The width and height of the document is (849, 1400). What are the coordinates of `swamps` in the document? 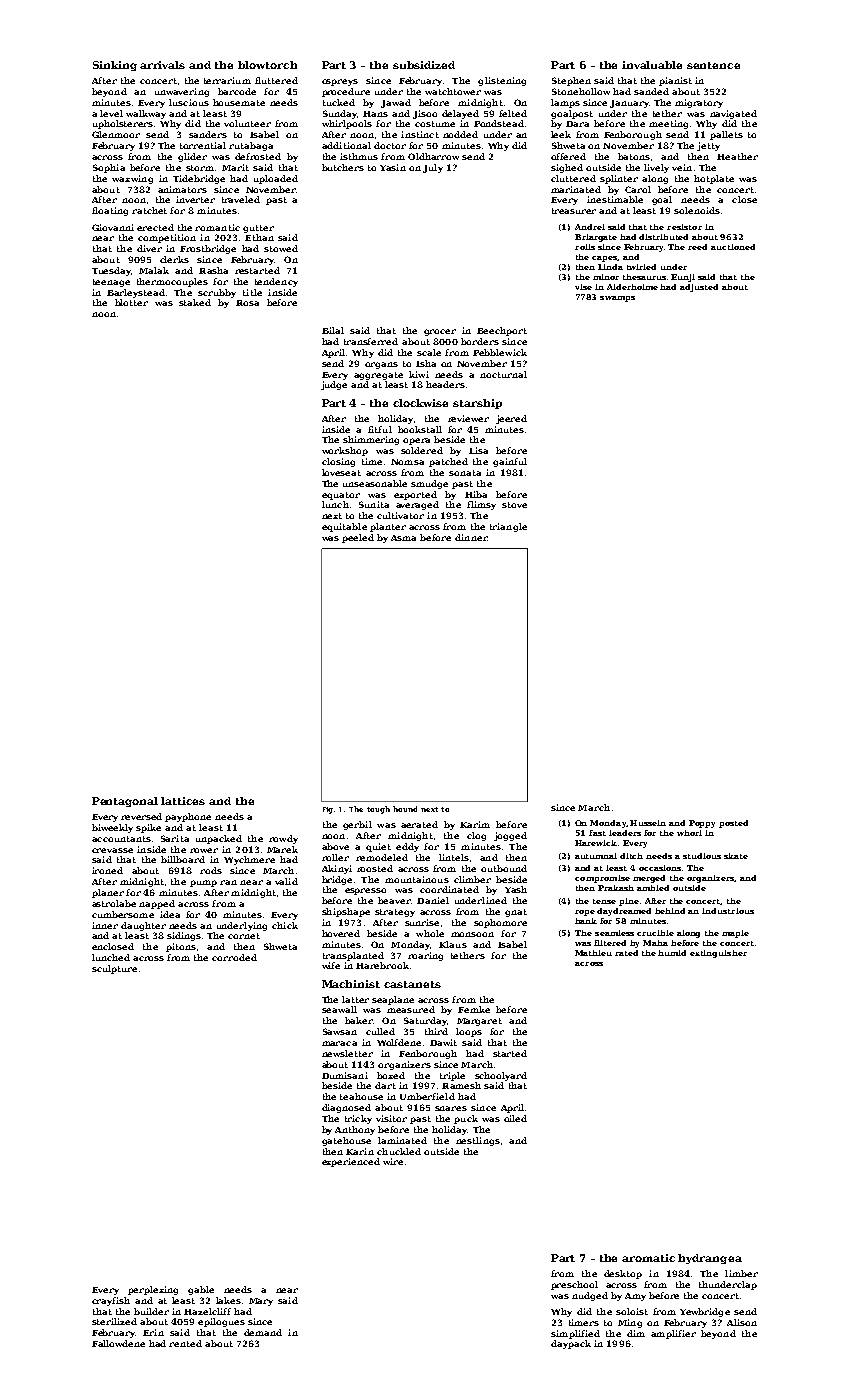 It's located at (617, 299).
